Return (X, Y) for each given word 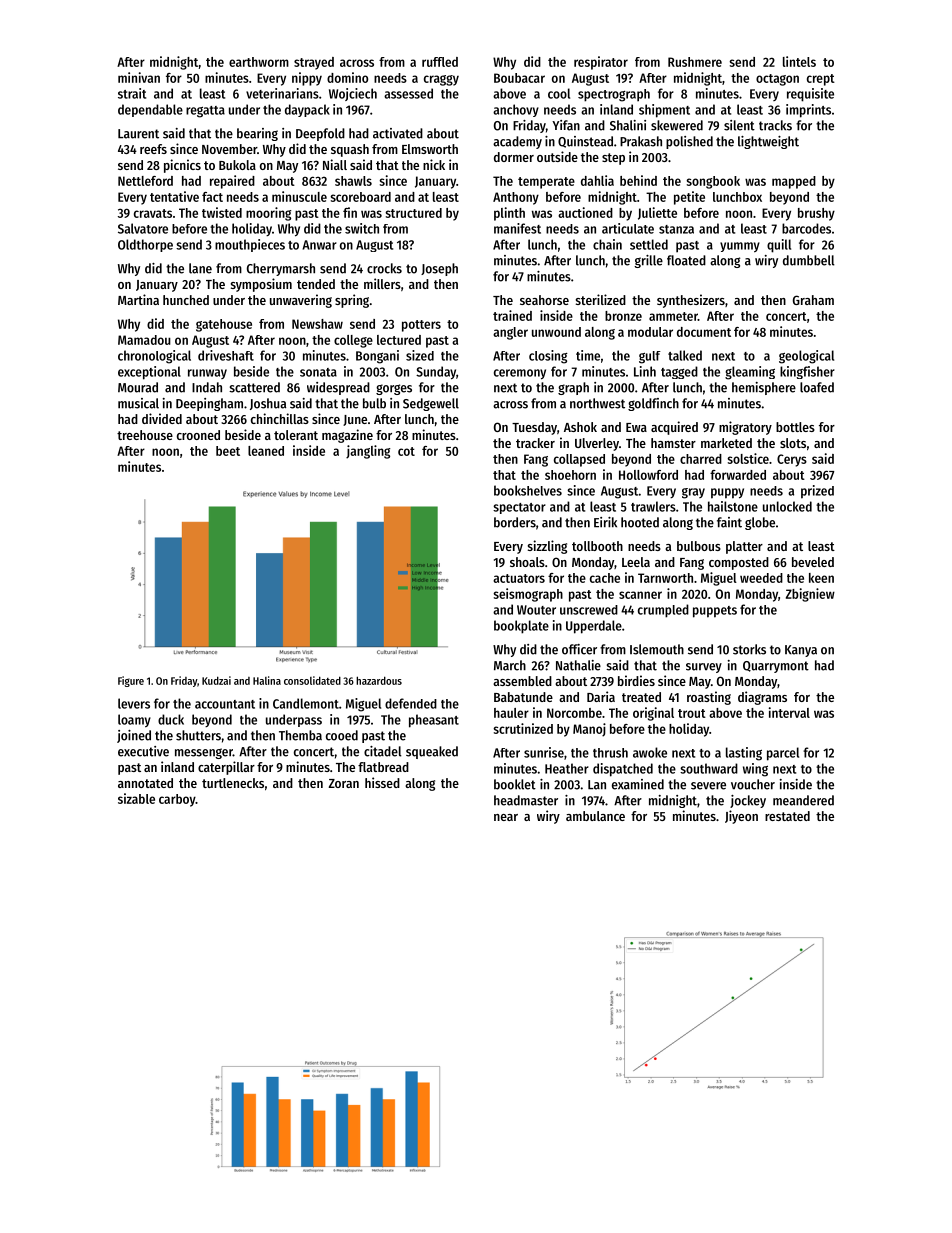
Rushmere (695, 62)
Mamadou (144, 340)
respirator (601, 63)
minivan (139, 77)
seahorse (544, 300)
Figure (131, 681)
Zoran (343, 783)
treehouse (145, 435)
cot (406, 451)
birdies (636, 680)
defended (411, 703)
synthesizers (691, 301)
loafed (817, 387)
